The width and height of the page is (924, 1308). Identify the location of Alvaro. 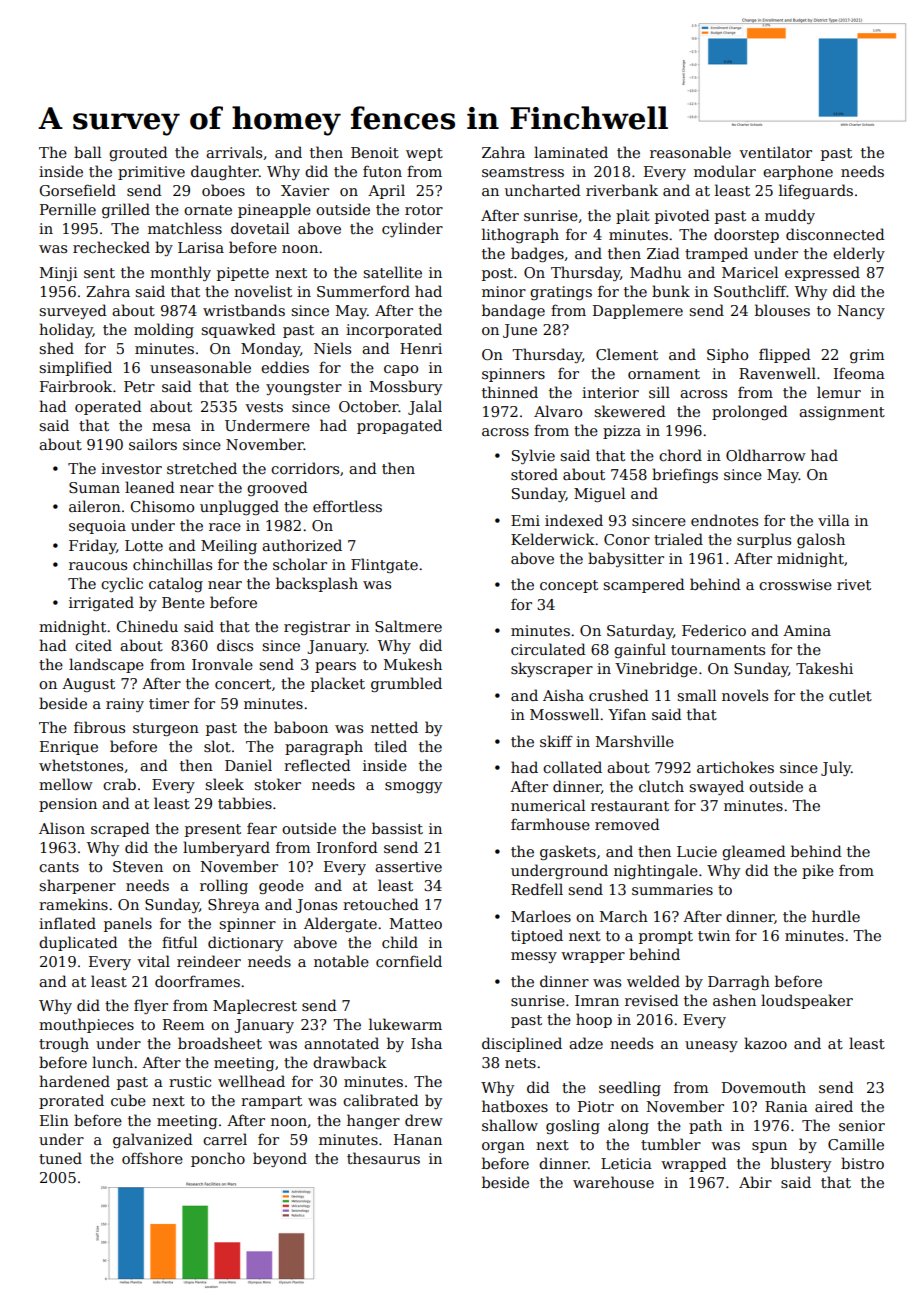
(558, 411).
